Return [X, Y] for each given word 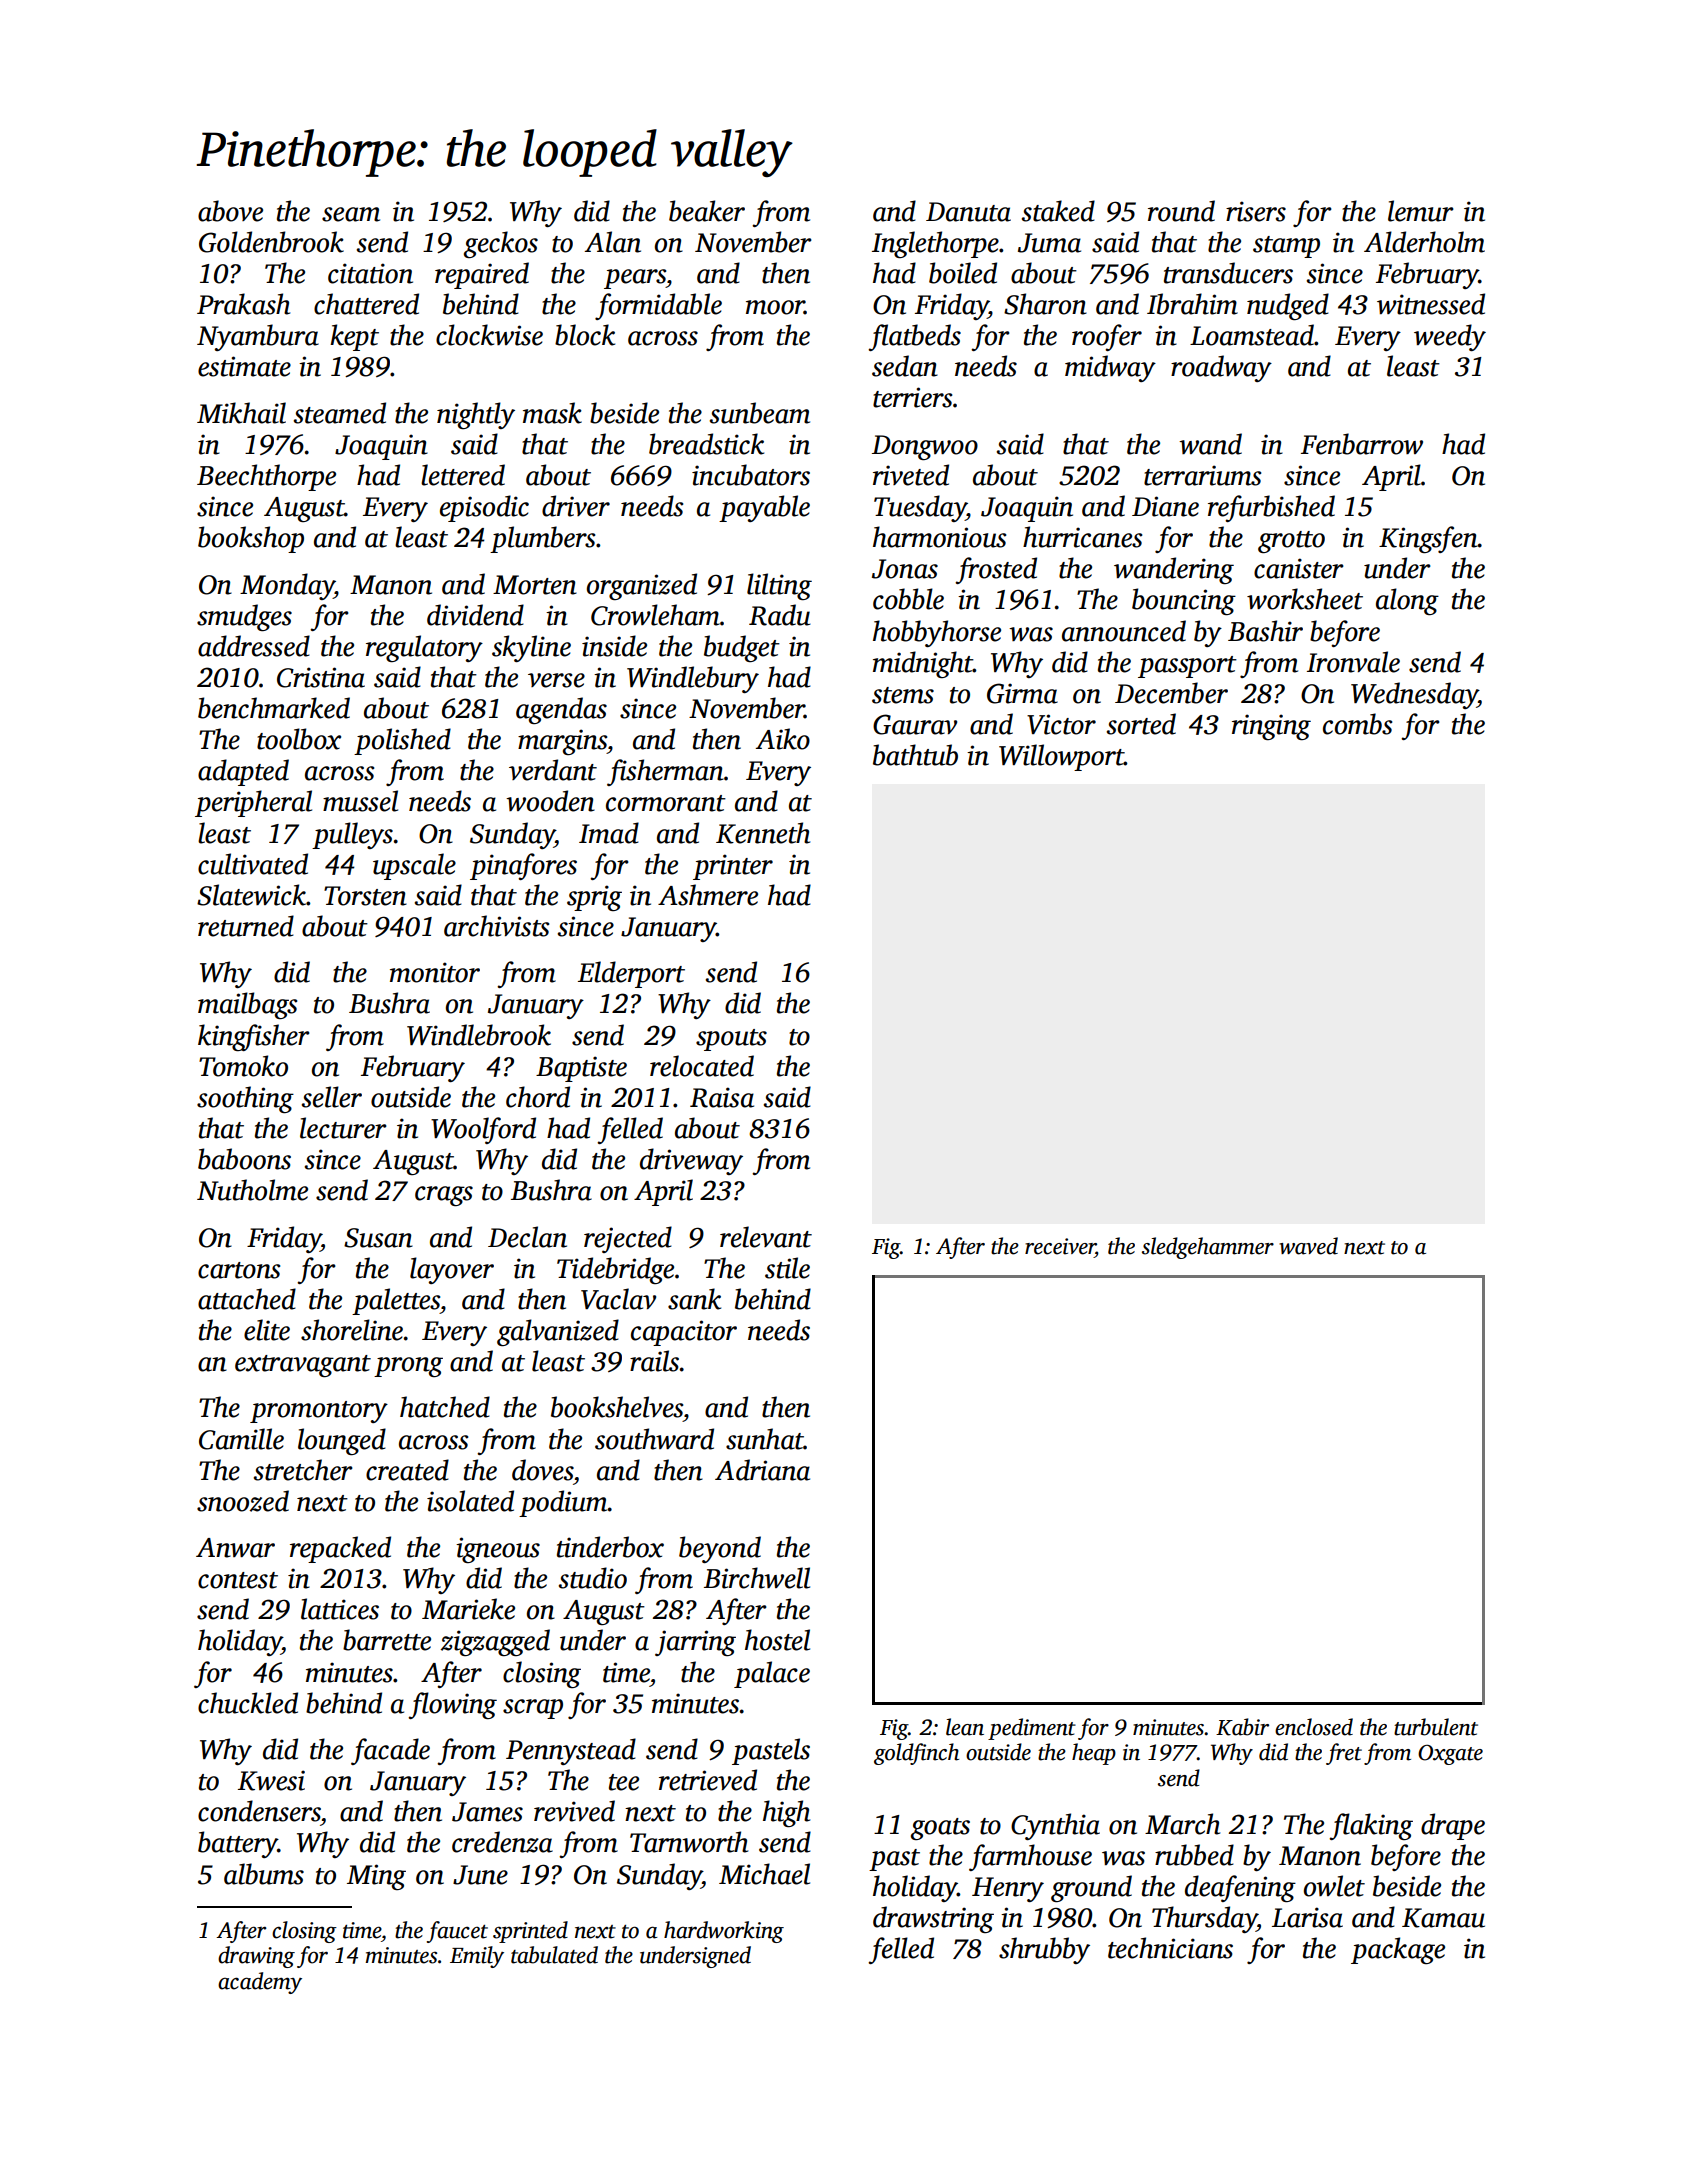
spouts [731, 1040]
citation [370, 273]
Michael [764, 1874]
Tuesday [920, 508]
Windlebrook [479, 1035]
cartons [239, 1270]
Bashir [1265, 631]
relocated [702, 1066]
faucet [457, 1932]
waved [1308, 1246]
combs [1357, 724]
